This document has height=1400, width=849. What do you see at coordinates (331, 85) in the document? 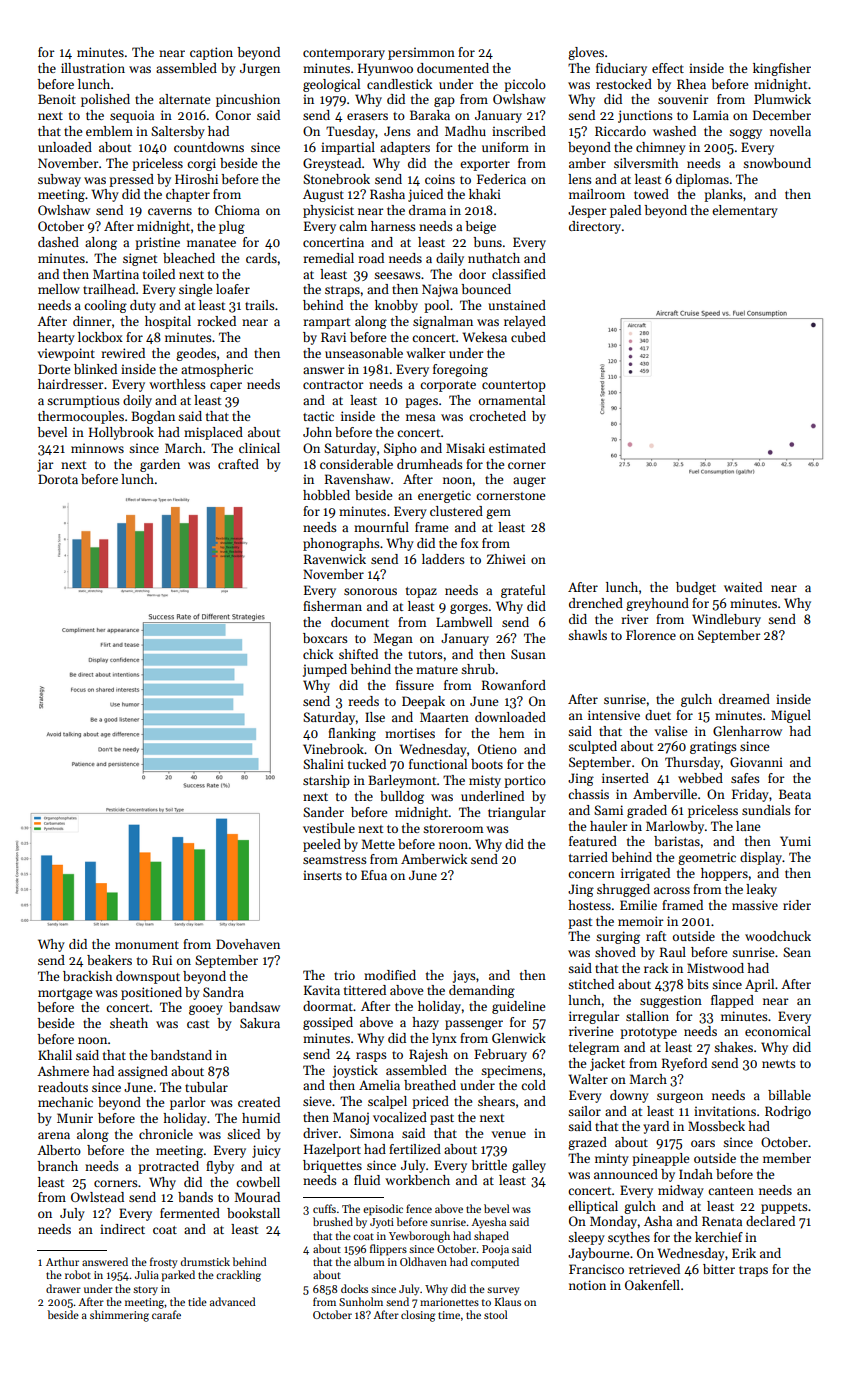
I see `geological` at bounding box center [331, 85].
